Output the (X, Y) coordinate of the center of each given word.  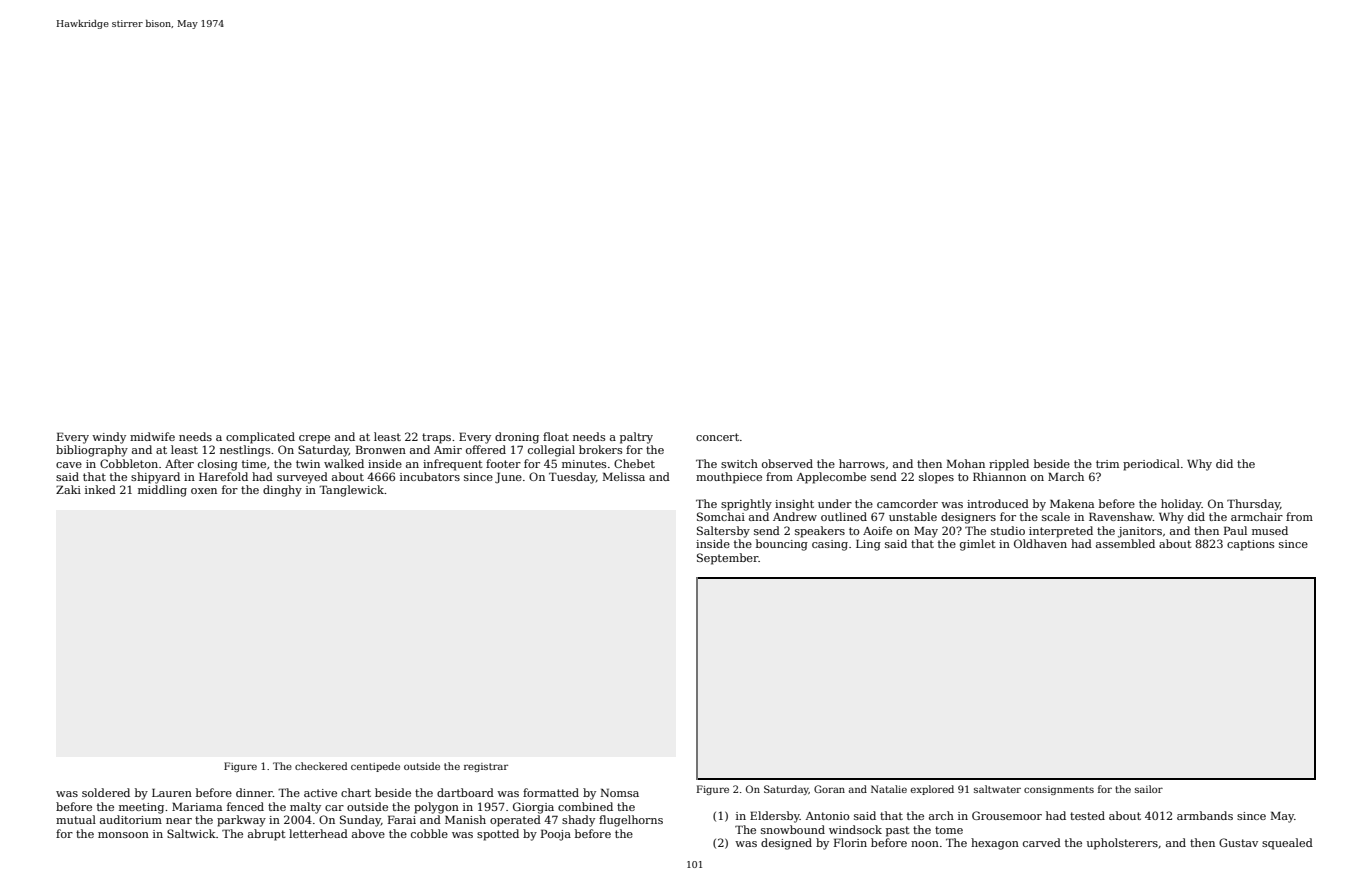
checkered (321, 766)
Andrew (795, 516)
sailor (1149, 789)
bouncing (782, 545)
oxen (204, 491)
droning (517, 438)
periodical (1151, 465)
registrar (486, 767)
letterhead (318, 833)
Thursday (1253, 505)
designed (786, 844)
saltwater (997, 789)
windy (109, 438)
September (727, 559)
